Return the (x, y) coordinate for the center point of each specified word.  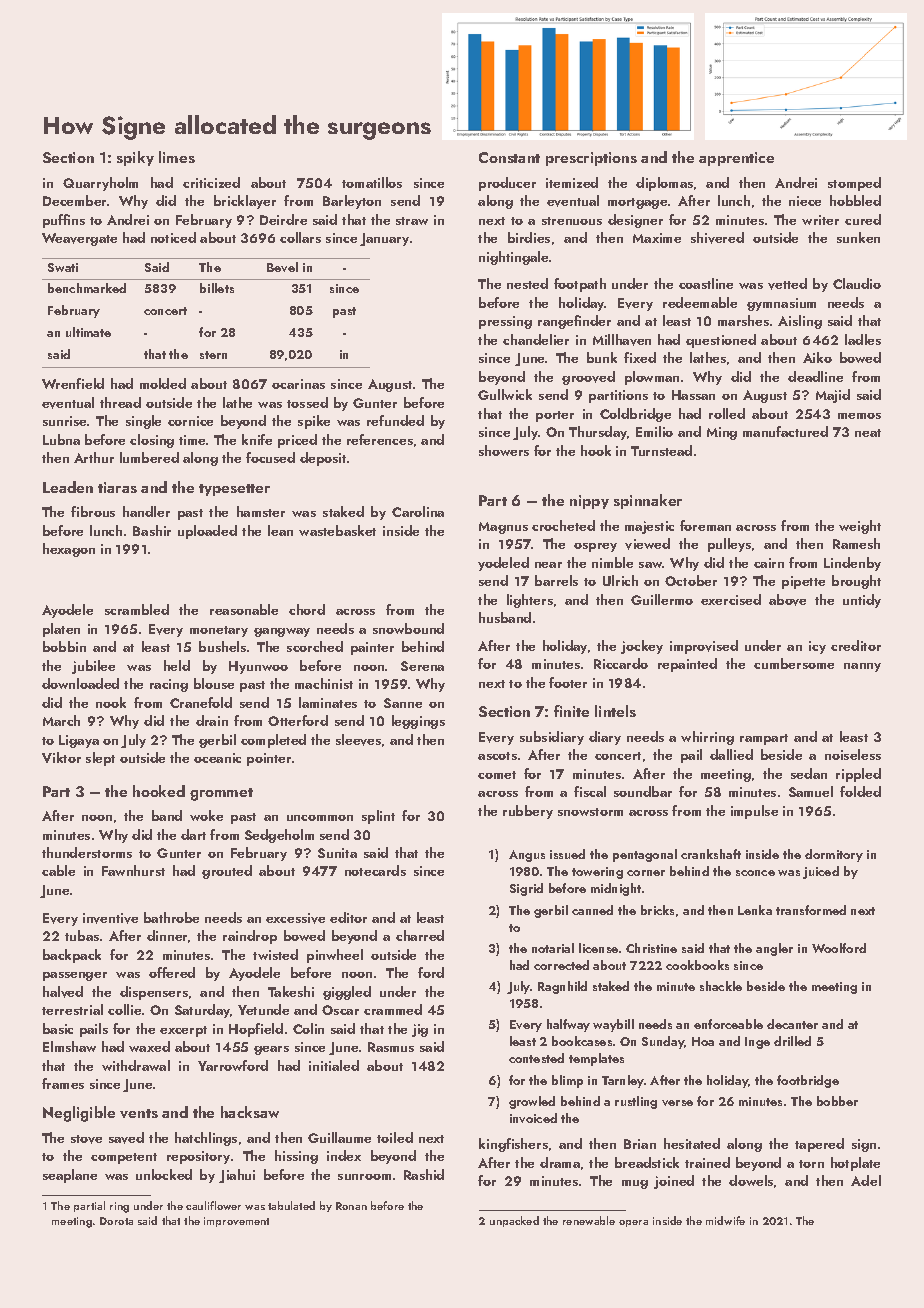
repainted (687, 665)
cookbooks (697, 965)
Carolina (418, 511)
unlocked (164, 1174)
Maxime (657, 238)
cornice (190, 421)
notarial (553, 948)
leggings (418, 722)
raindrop (250, 937)
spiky (135, 158)
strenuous (572, 221)
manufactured (785, 431)
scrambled (137, 609)
